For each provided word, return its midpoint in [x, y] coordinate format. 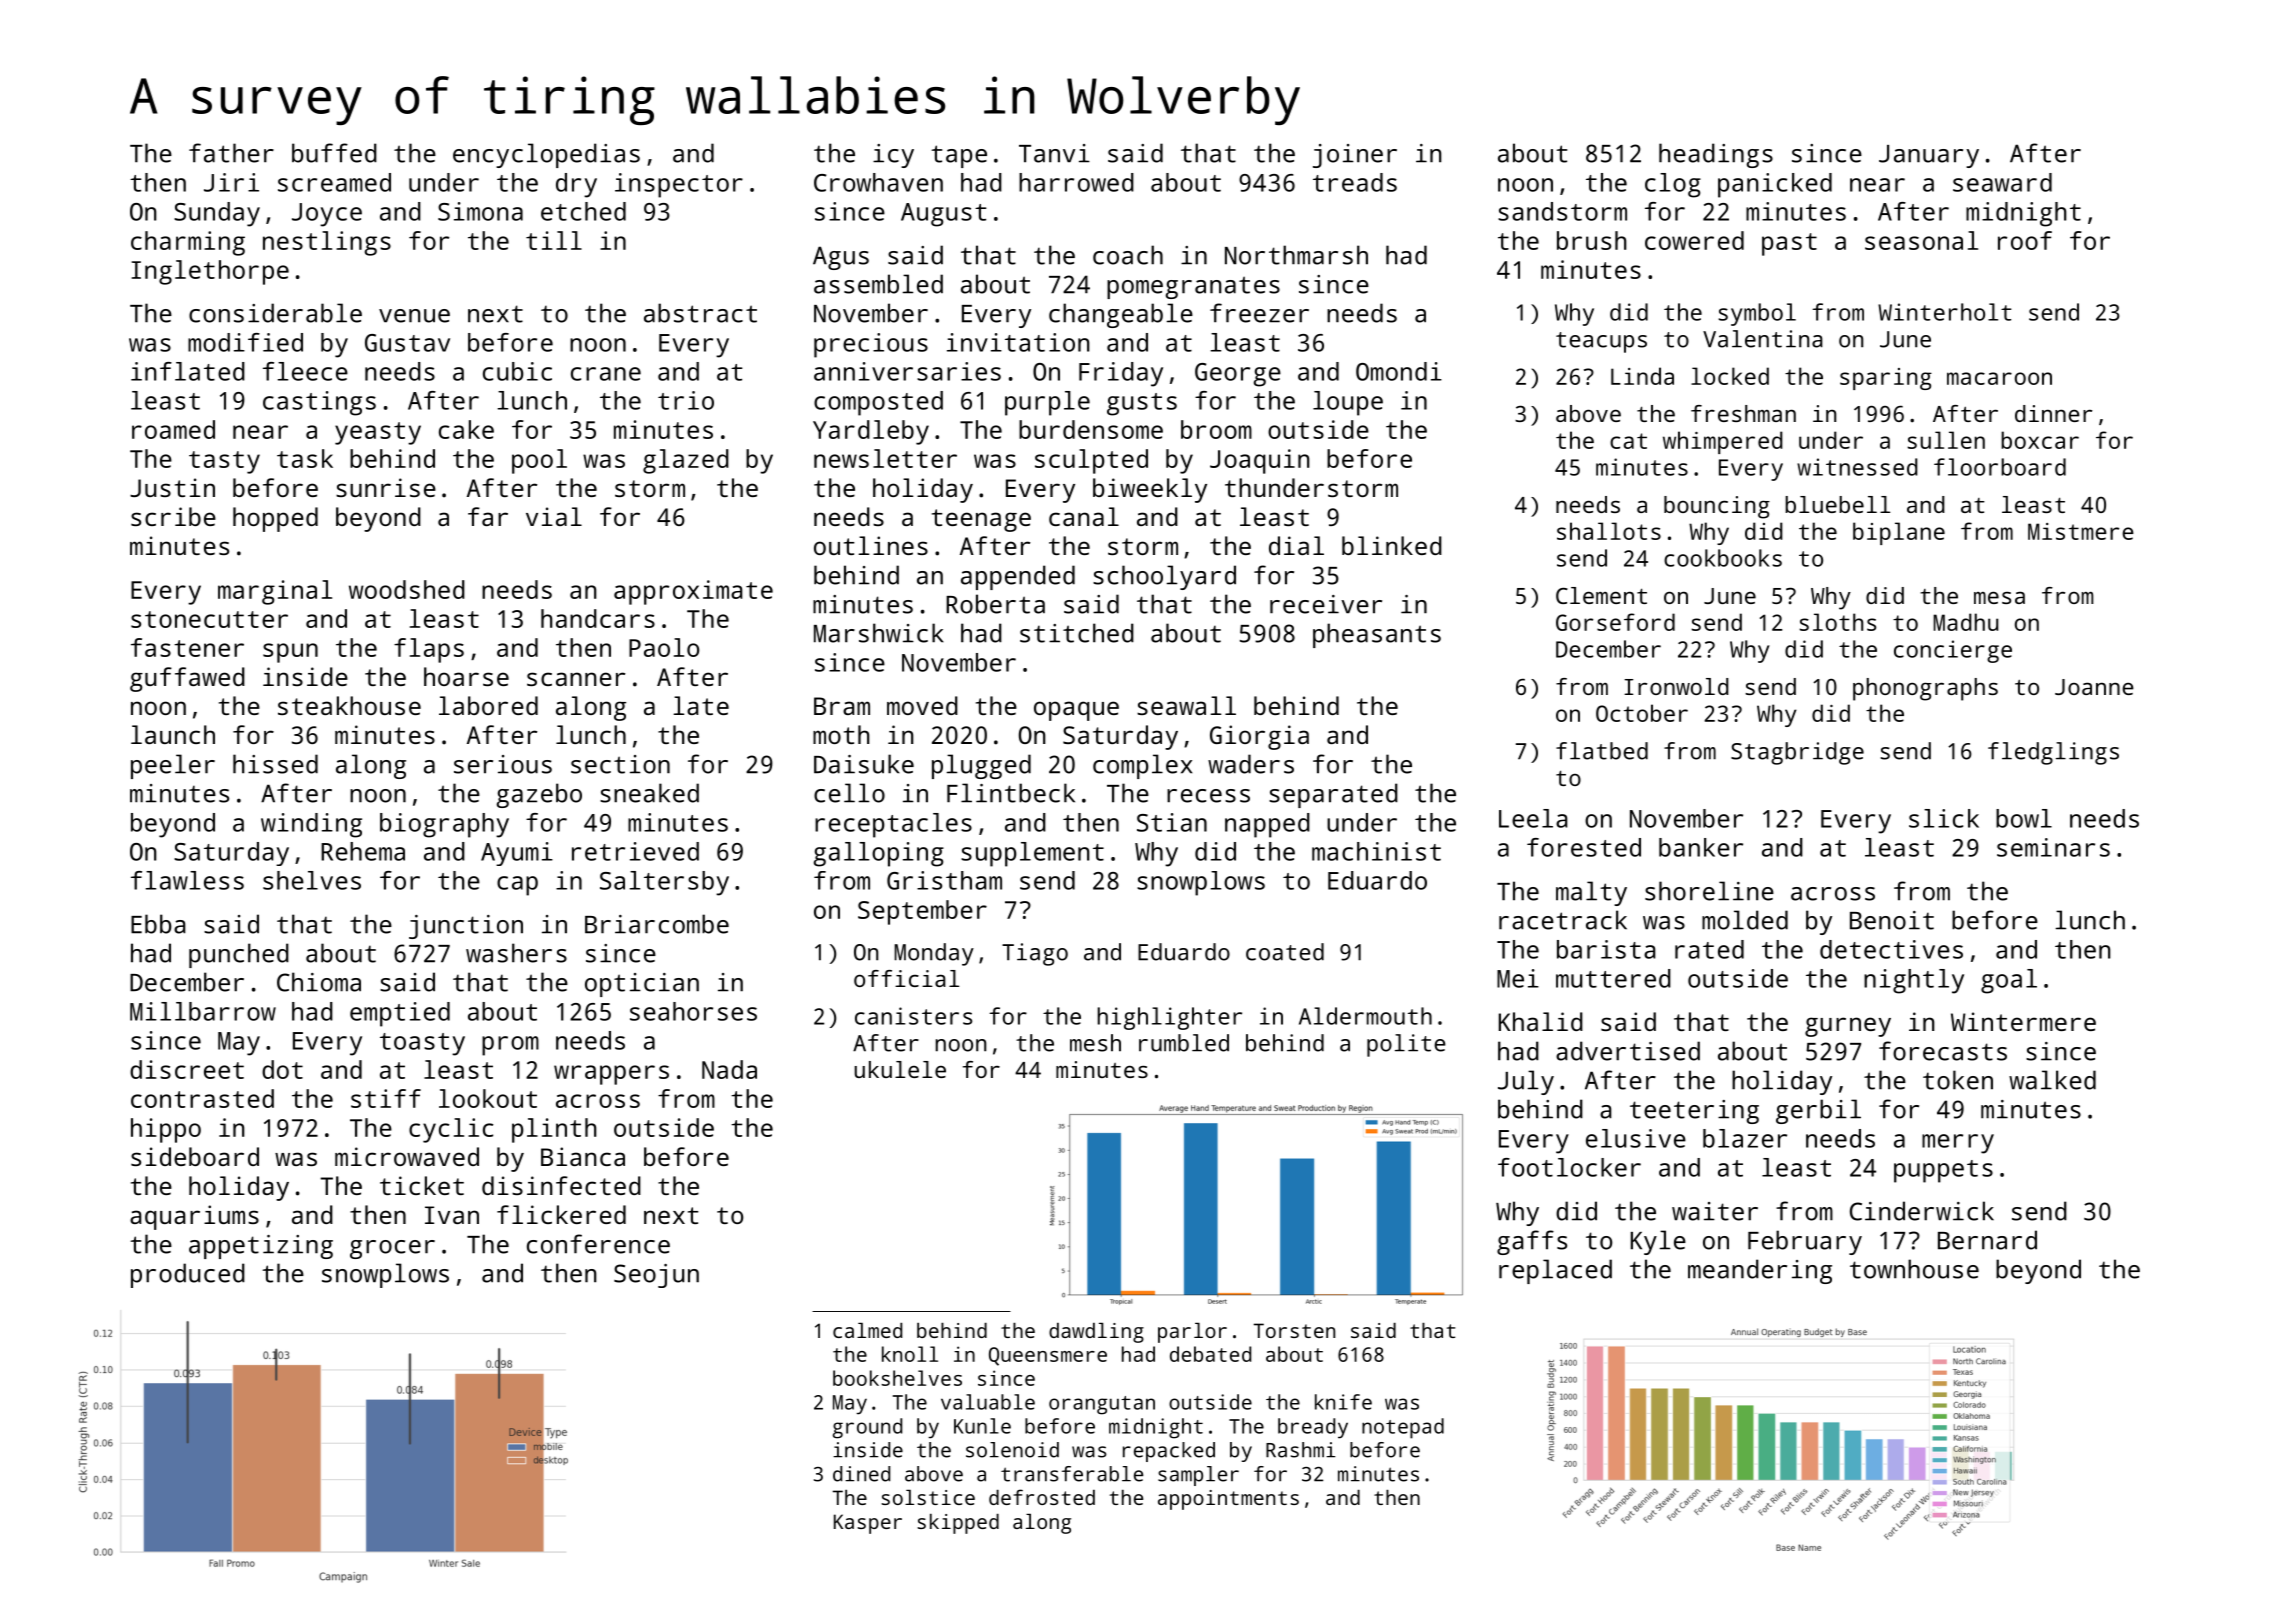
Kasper [868, 1524]
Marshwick [879, 633]
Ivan [452, 1215]
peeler [173, 766]
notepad [1403, 1428]
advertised [1628, 1051]
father [231, 153]
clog [1673, 185]
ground [867, 1428]
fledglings [2053, 753]
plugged [981, 766]
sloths [1837, 622]
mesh [1095, 1043]
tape [959, 156]
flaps [429, 650]
